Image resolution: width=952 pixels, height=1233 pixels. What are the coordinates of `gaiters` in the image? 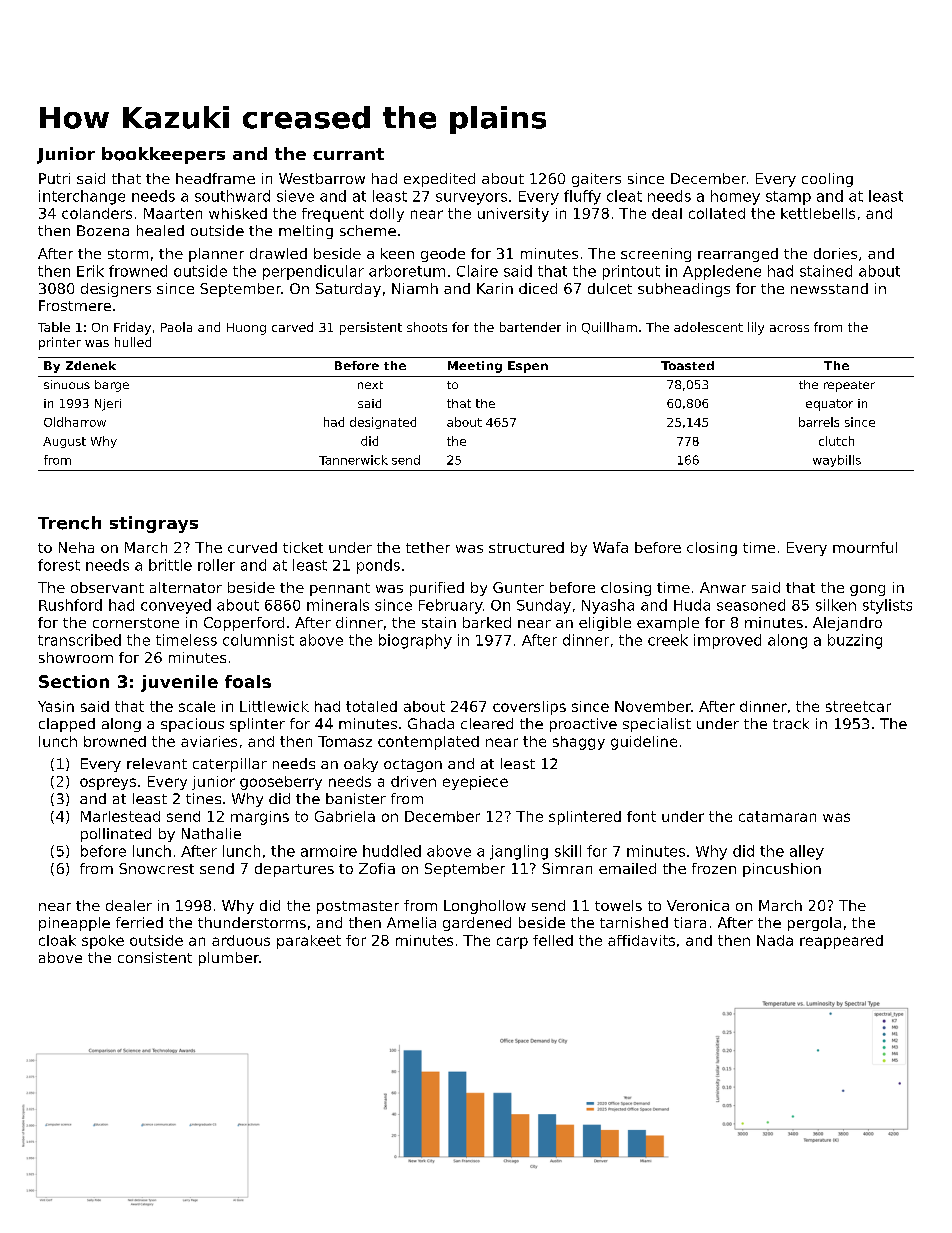 It's located at (596, 180).
